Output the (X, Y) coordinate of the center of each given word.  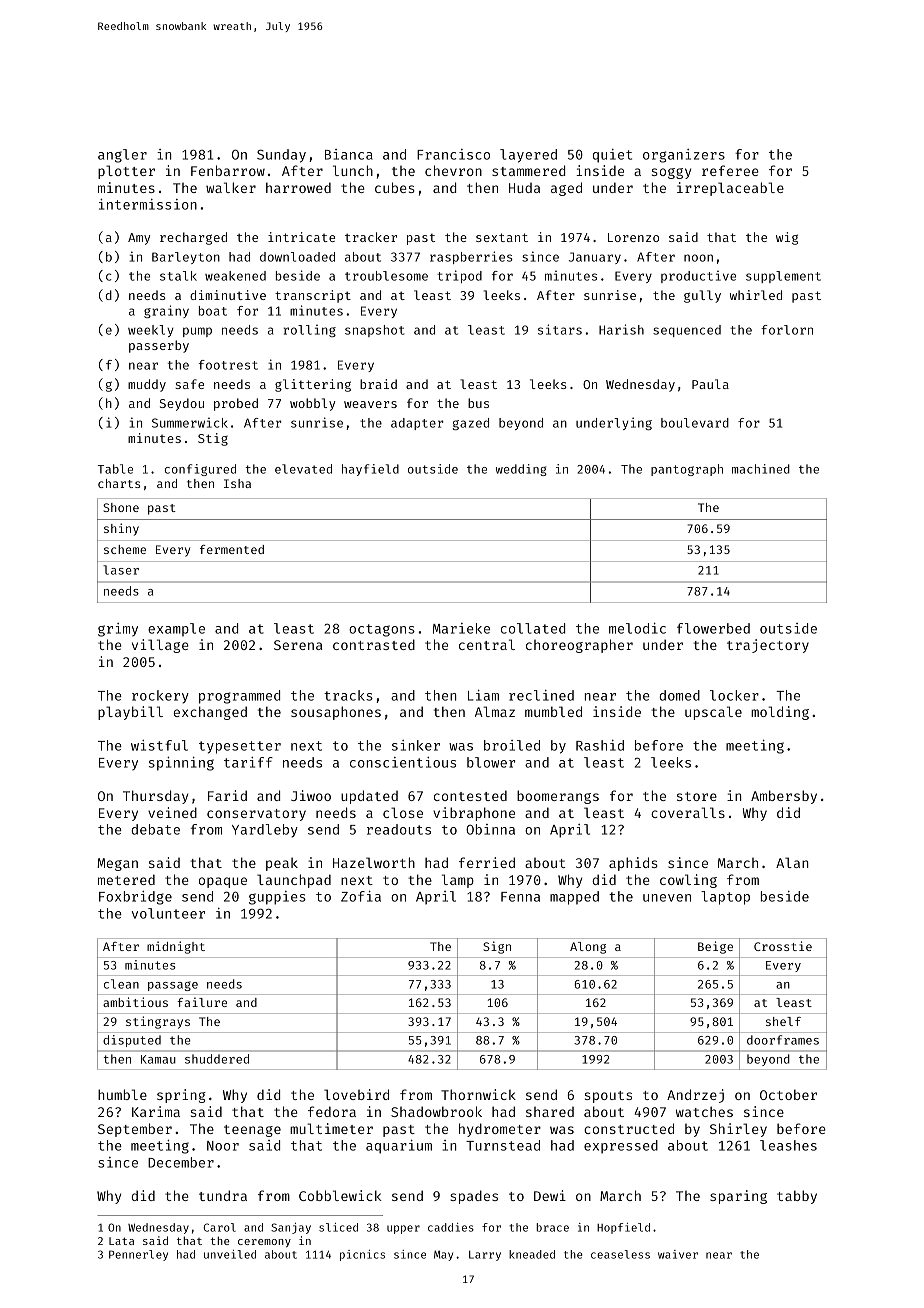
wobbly (312, 404)
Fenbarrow (228, 170)
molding (780, 713)
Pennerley (138, 1255)
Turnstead (503, 1145)
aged (566, 189)
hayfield (370, 470)
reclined (541, 695)
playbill (130, 713)
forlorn (787, 330)
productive (698, 277)
